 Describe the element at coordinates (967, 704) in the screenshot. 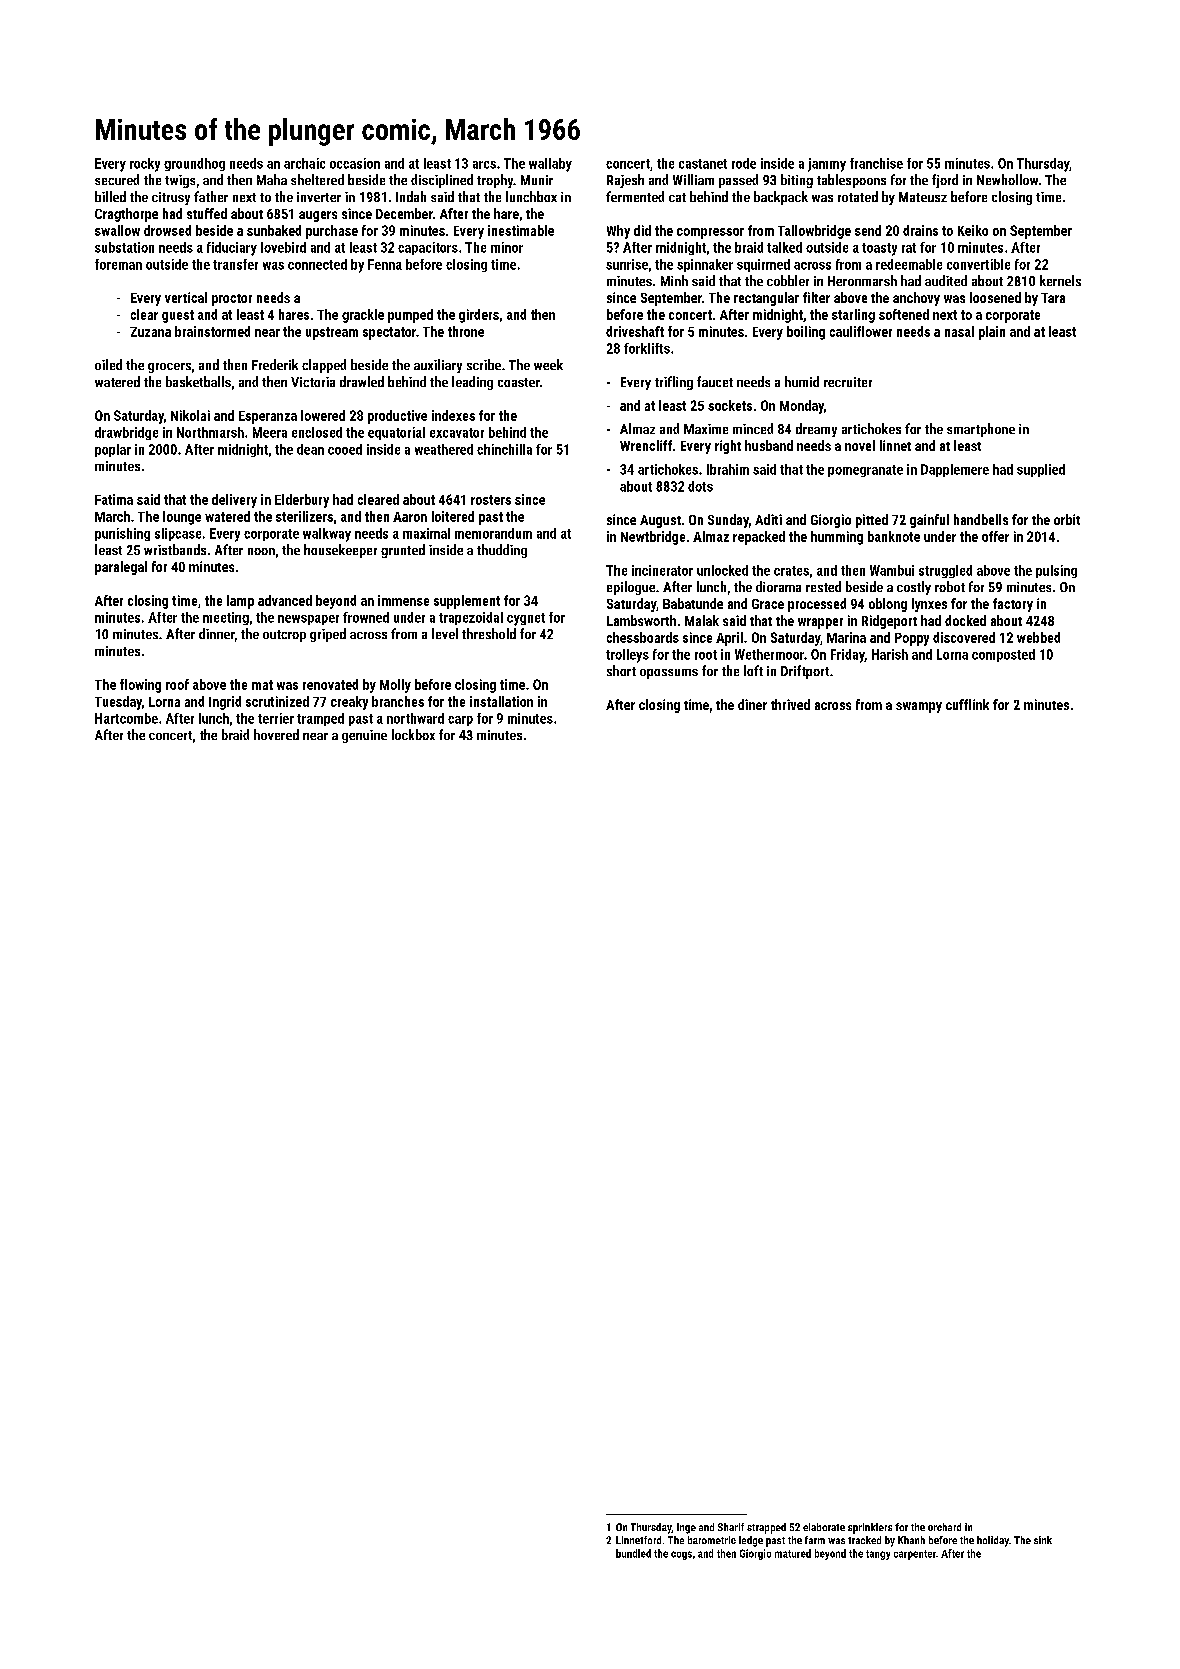

I see `cufflink` at that location.
